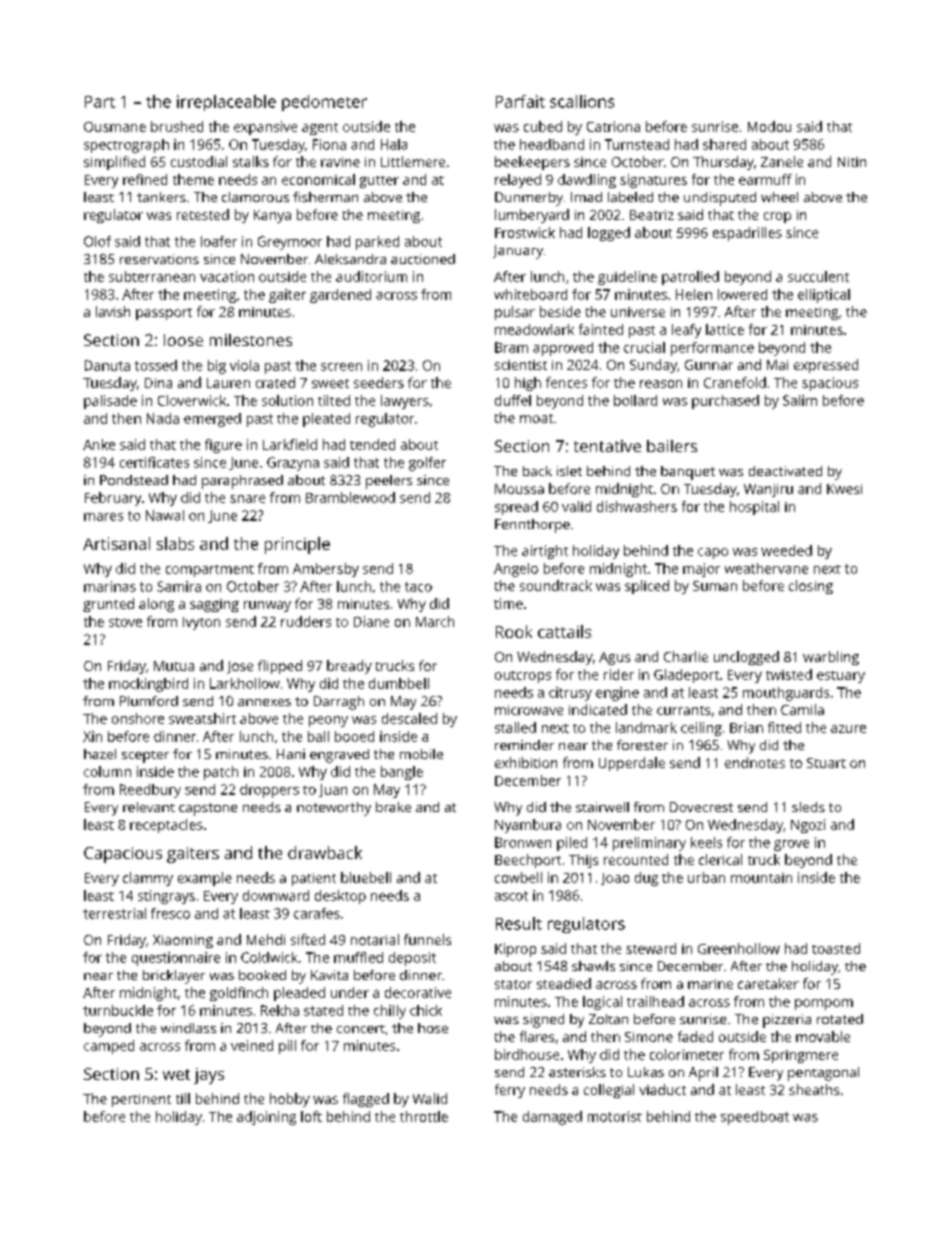  I want to click on succulent, so click(818, 276).
